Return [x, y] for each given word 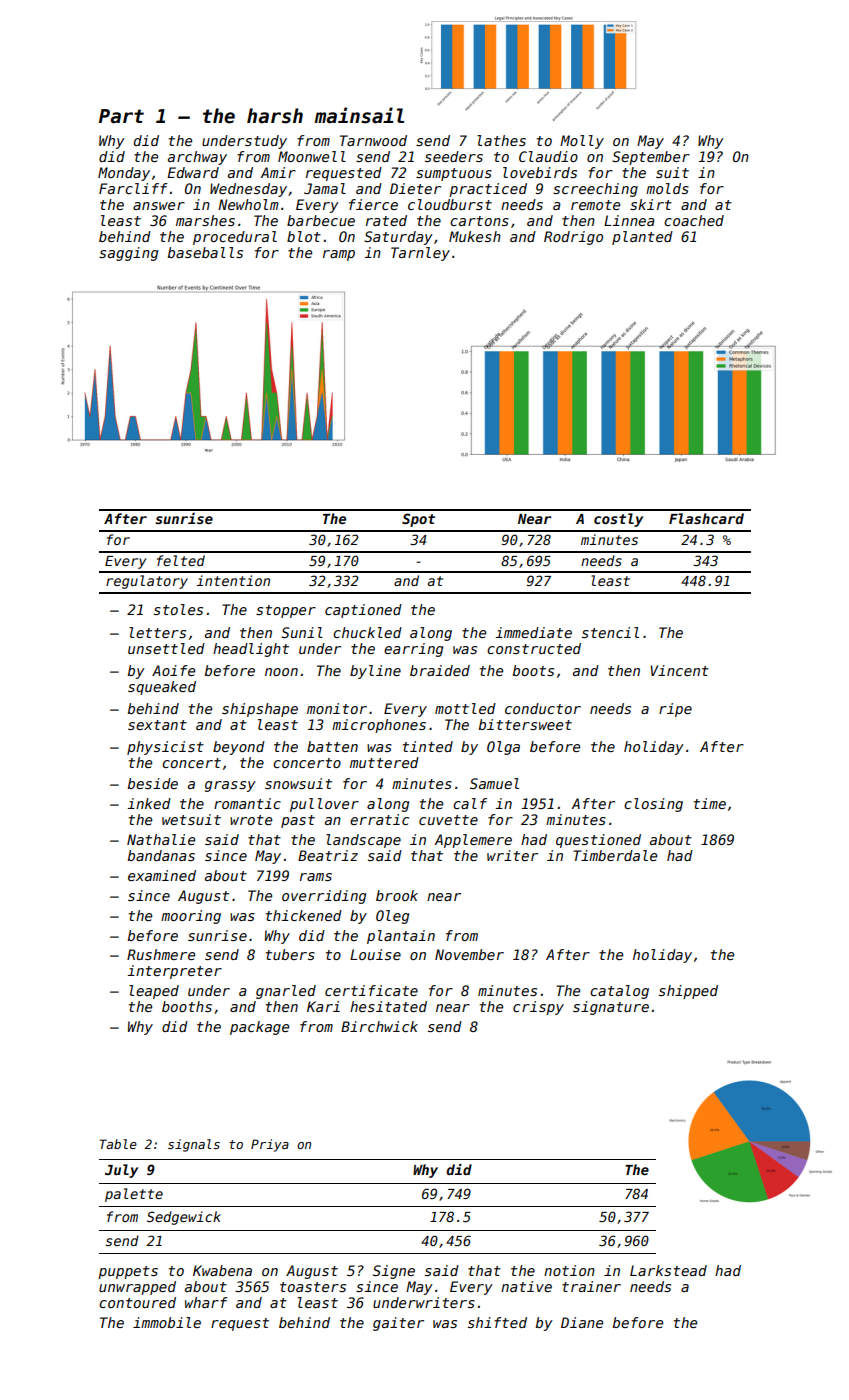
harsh [275, 116]
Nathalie [161, 839]
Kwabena [222, 1270]
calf [470, 803]
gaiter [398, 1324]
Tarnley [420, 254]
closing [653, 805]
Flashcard [706, 518]
